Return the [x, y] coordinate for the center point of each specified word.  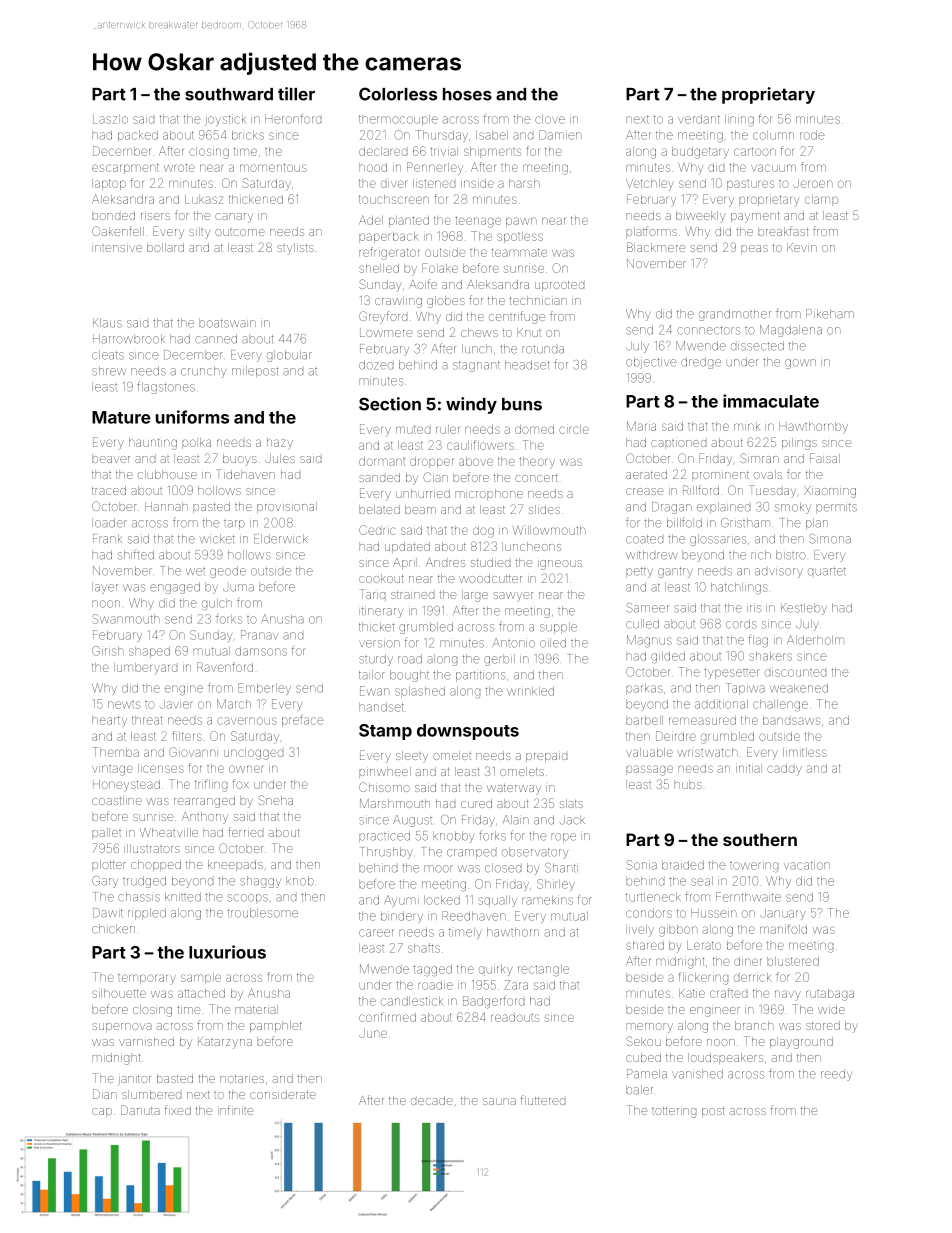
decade [432, 1100]
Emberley [264, 689]
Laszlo [110, 119]
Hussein [714, 913]
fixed [178, 1110]
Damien [560, 135]
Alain [515, 820]
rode [812, 135]
